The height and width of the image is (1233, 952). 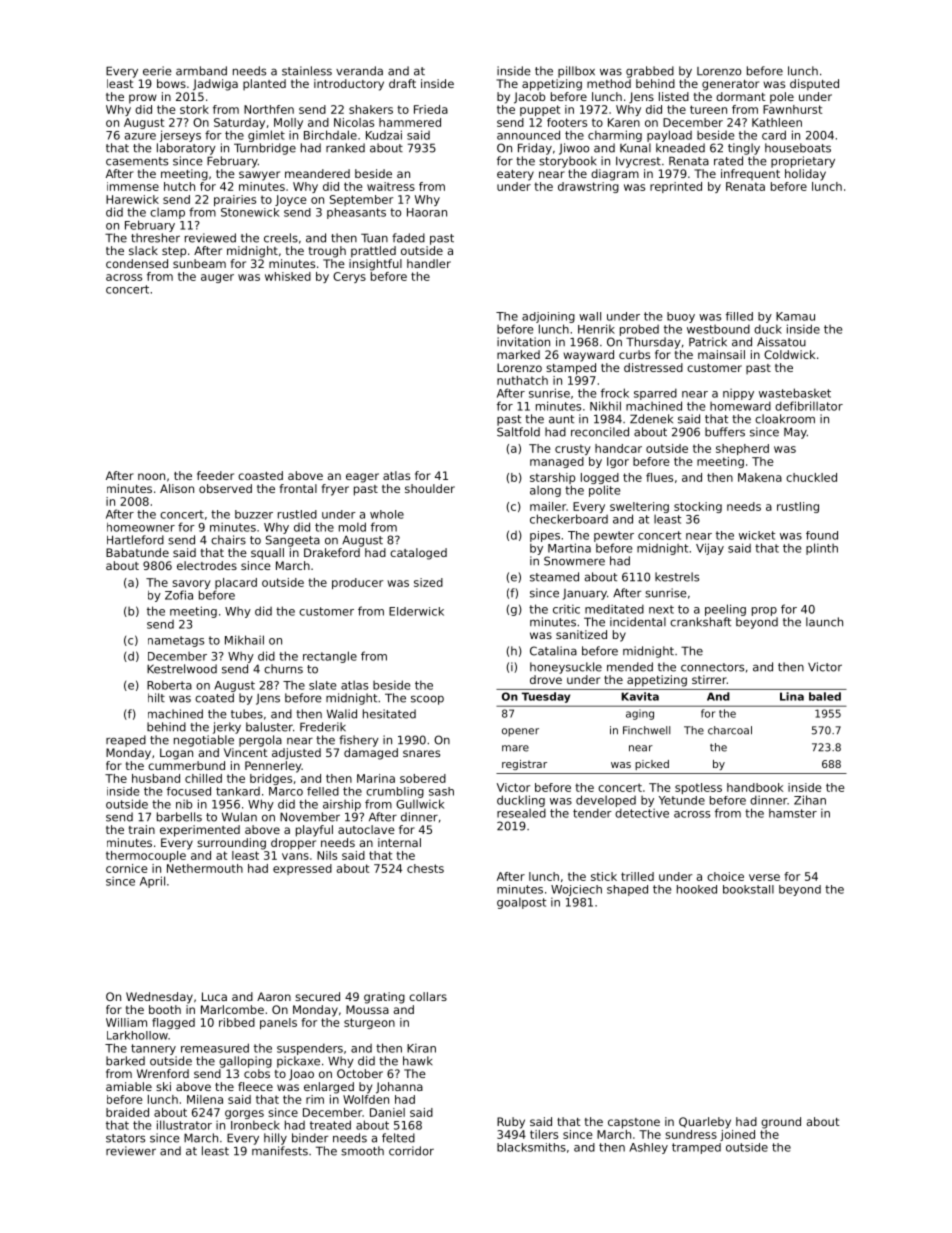 I want to click on cummerbund, so click(x=186, y=765).
